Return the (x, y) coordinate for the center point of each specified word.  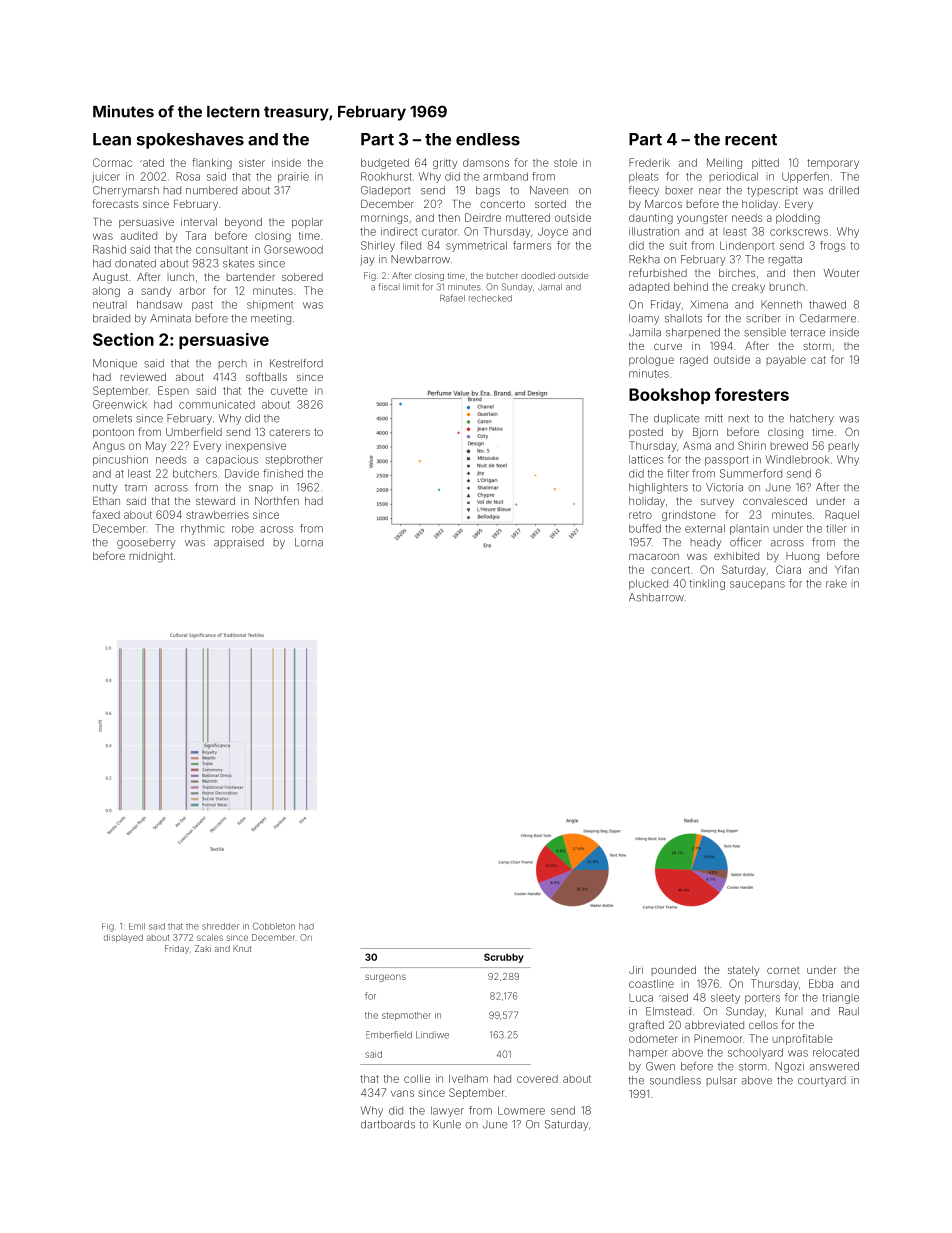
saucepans (757, 585)
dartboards (388, 1124)
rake (836, 583)
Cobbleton (274, 926)
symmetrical (476, 246)
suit (678, 245)
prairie (293, 177)
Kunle (447, 1124)
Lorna (309, 542)
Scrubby (504, 958)
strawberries (217, 514)
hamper (648, 1053)
